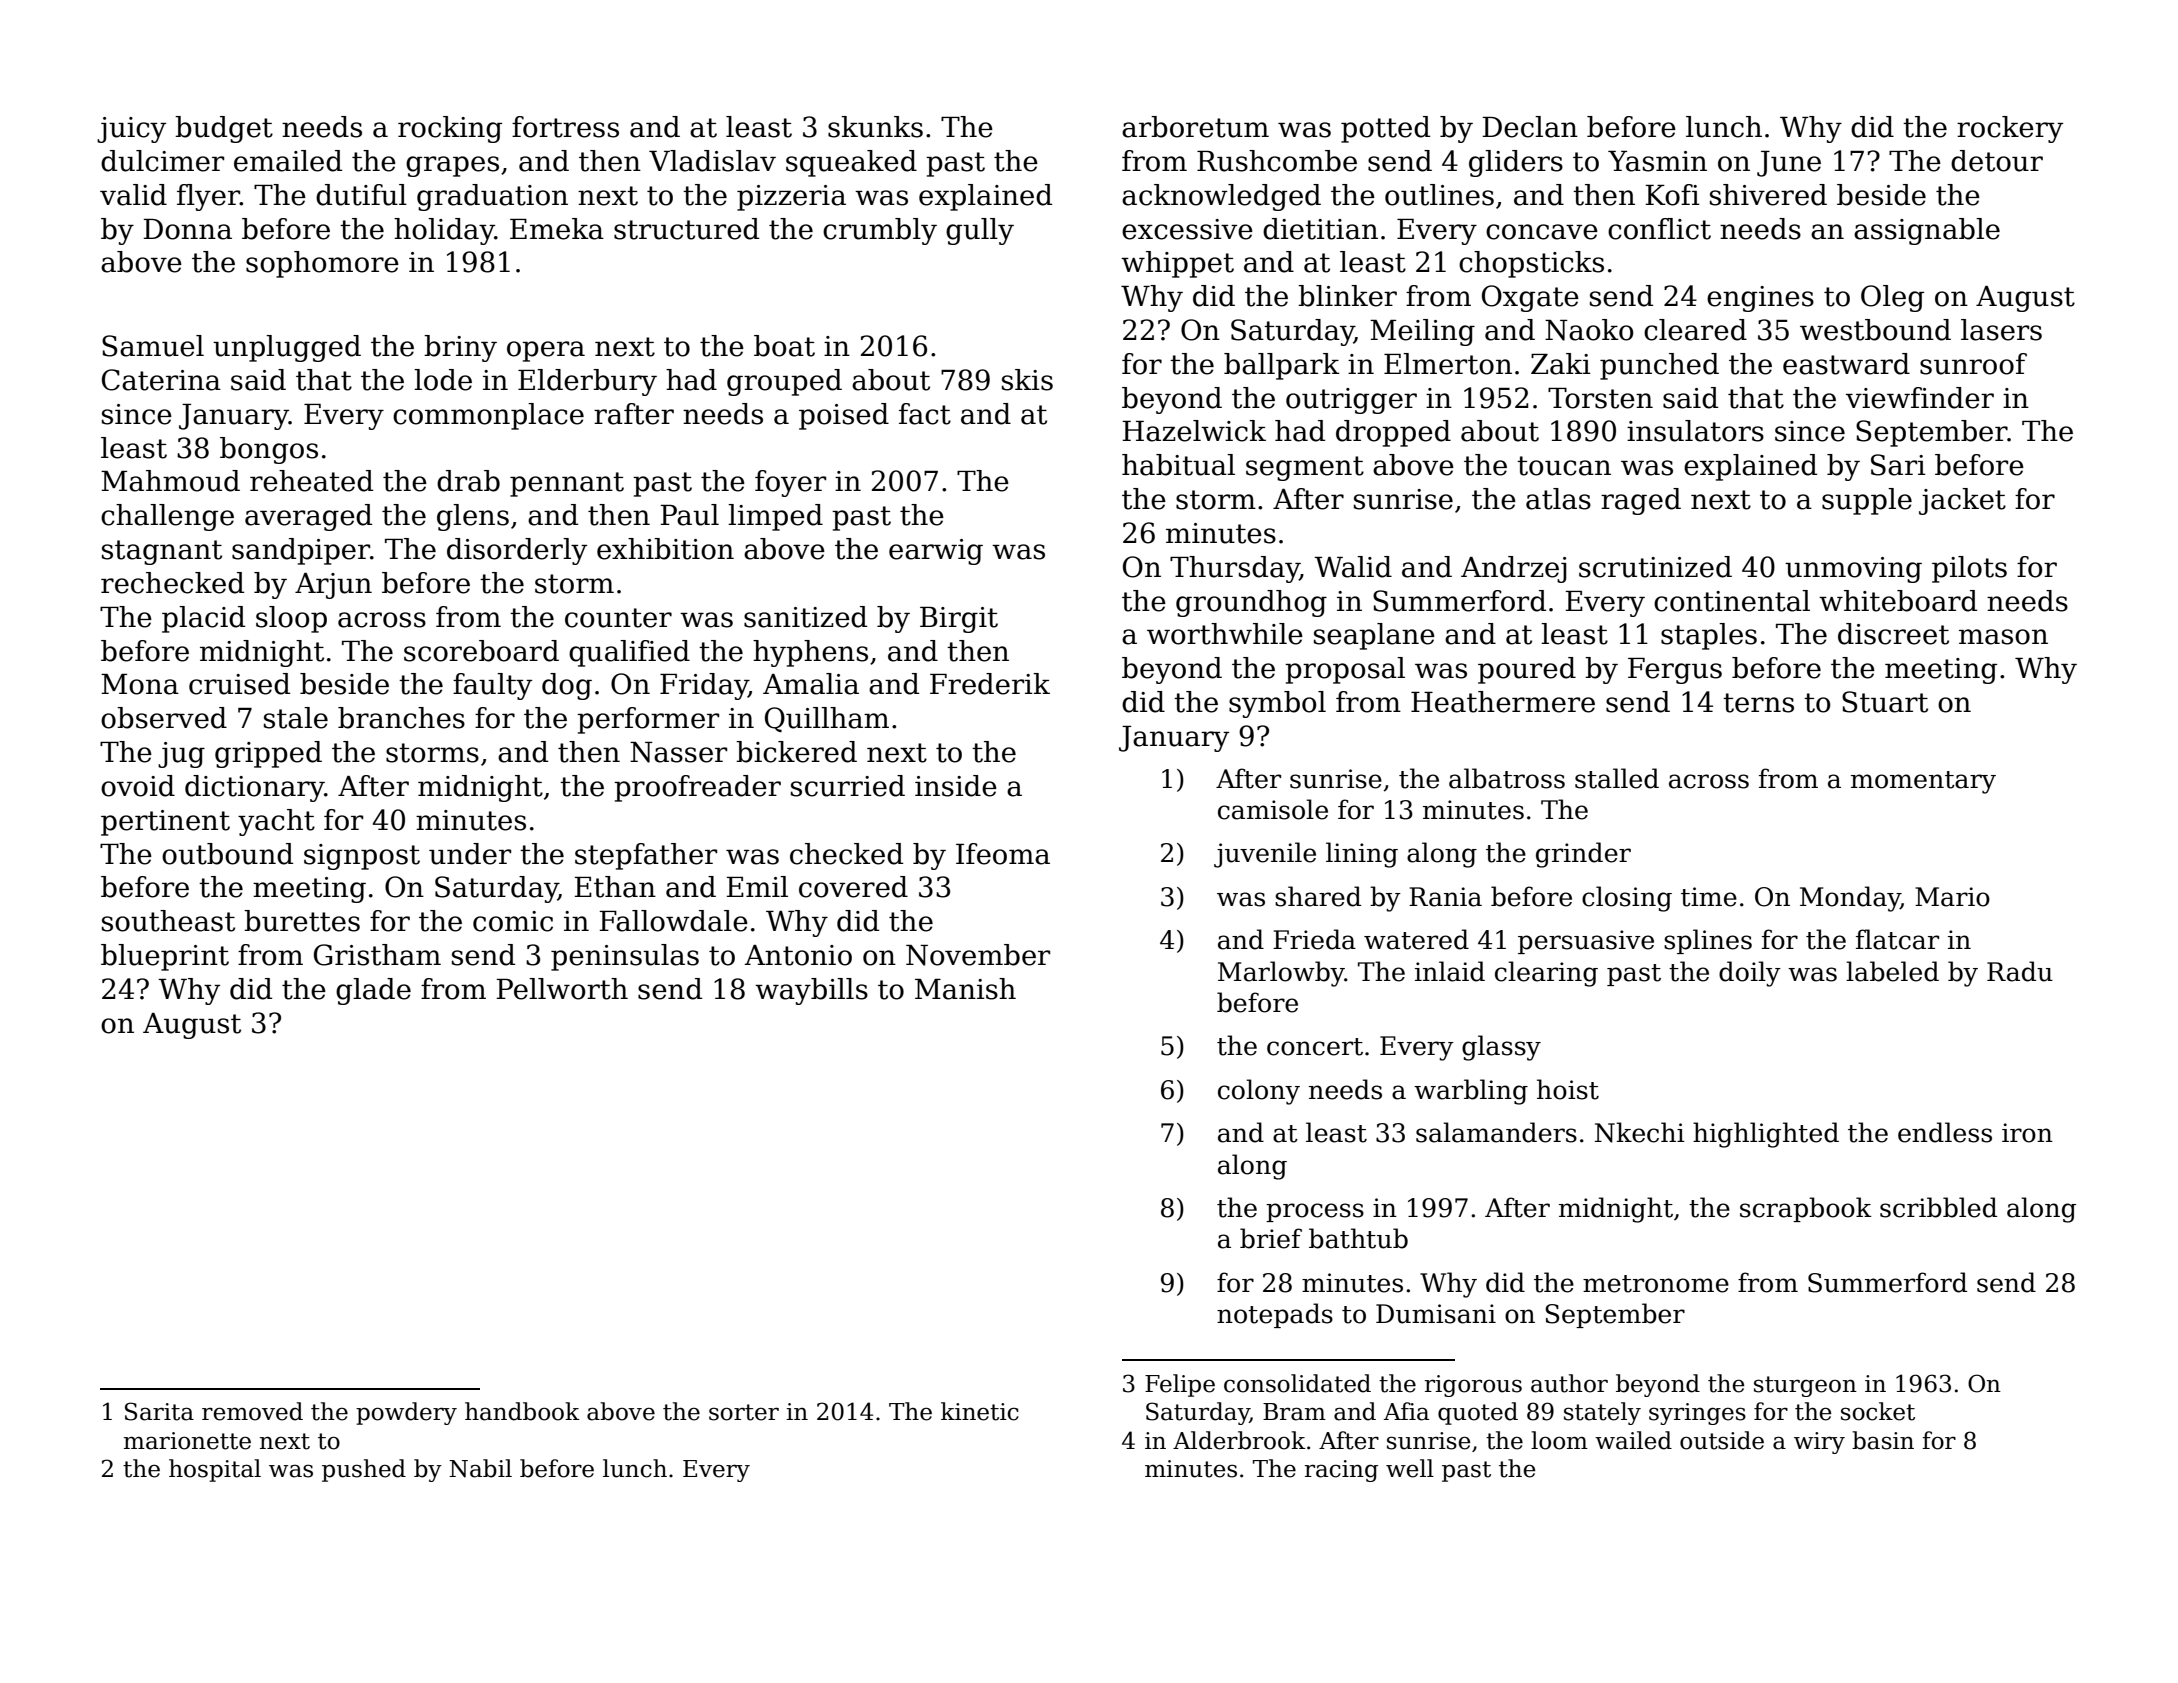  Describe the element at coordinates (1195, 127) in the screenshot. I see `arboretum` at that location.
